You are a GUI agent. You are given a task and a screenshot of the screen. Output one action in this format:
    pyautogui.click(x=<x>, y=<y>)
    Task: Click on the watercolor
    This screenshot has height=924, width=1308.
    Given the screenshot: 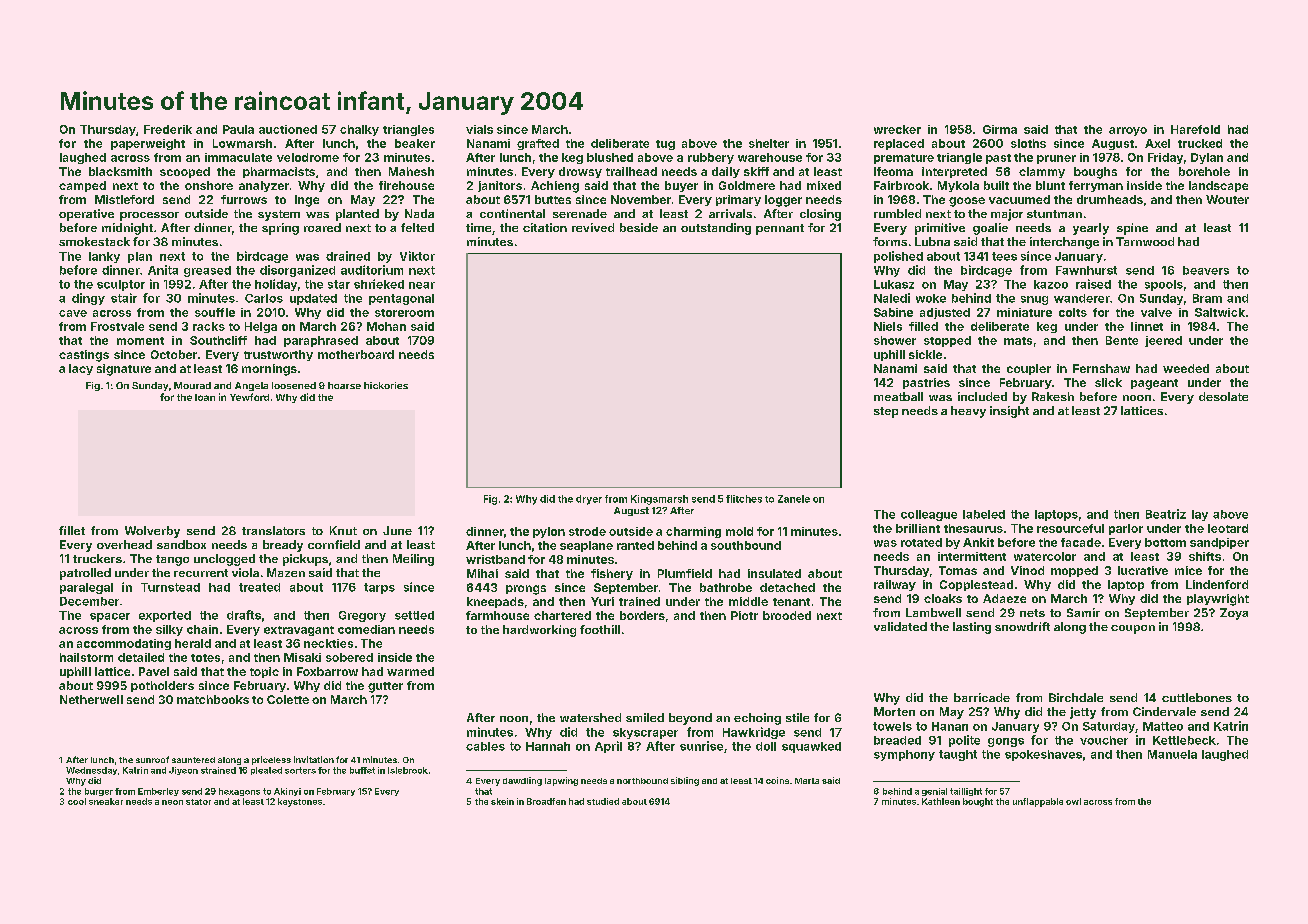 What is the action you would take?
    pyautogui.click(x=1045, y=556)
